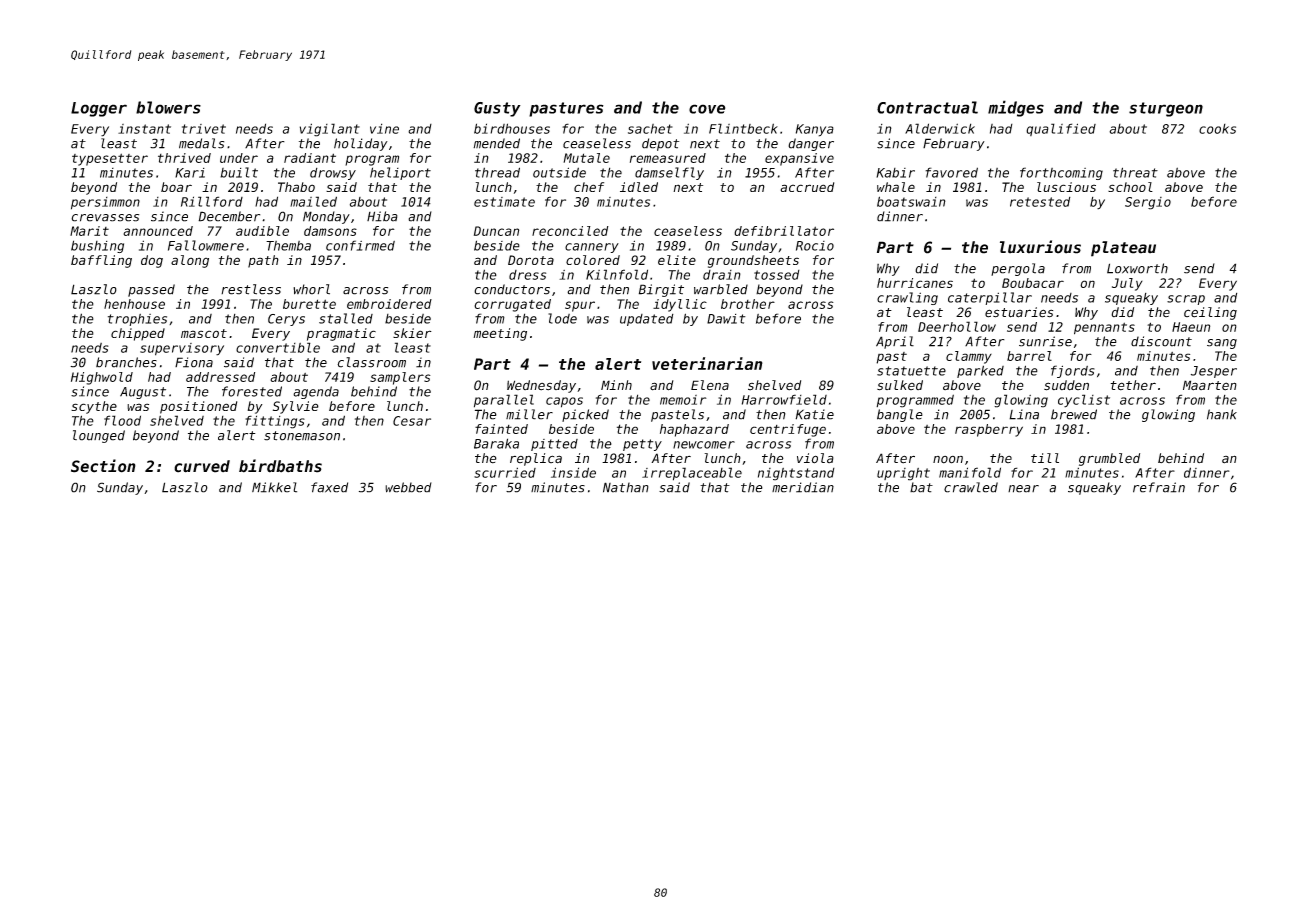 The height and width of the image is (924, 1308). What do you see at coordinates (309, 304) in the image?
I see `burette` at bounding box center [309, 304].
